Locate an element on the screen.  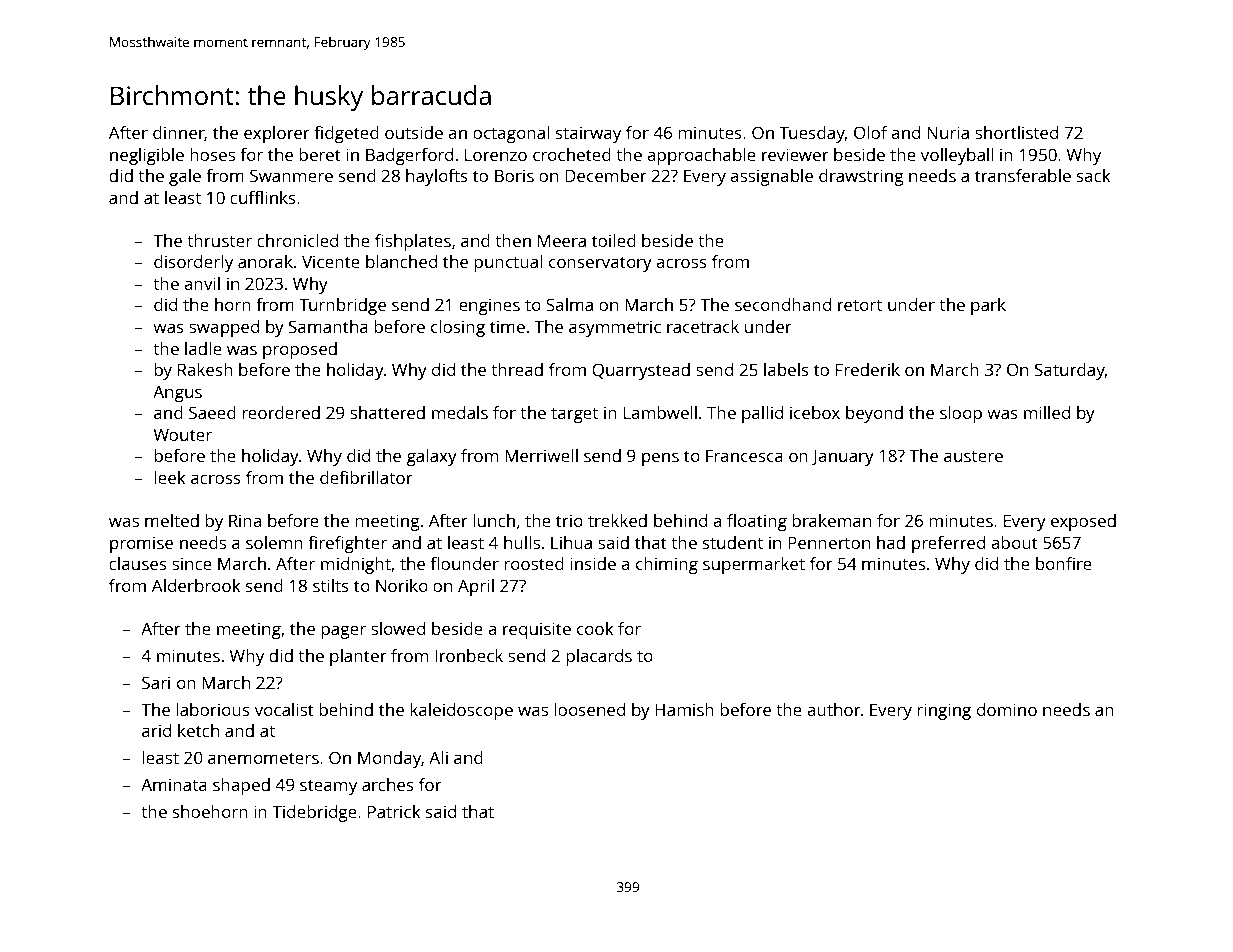
Hamish is located at coordinates (684, 709).
